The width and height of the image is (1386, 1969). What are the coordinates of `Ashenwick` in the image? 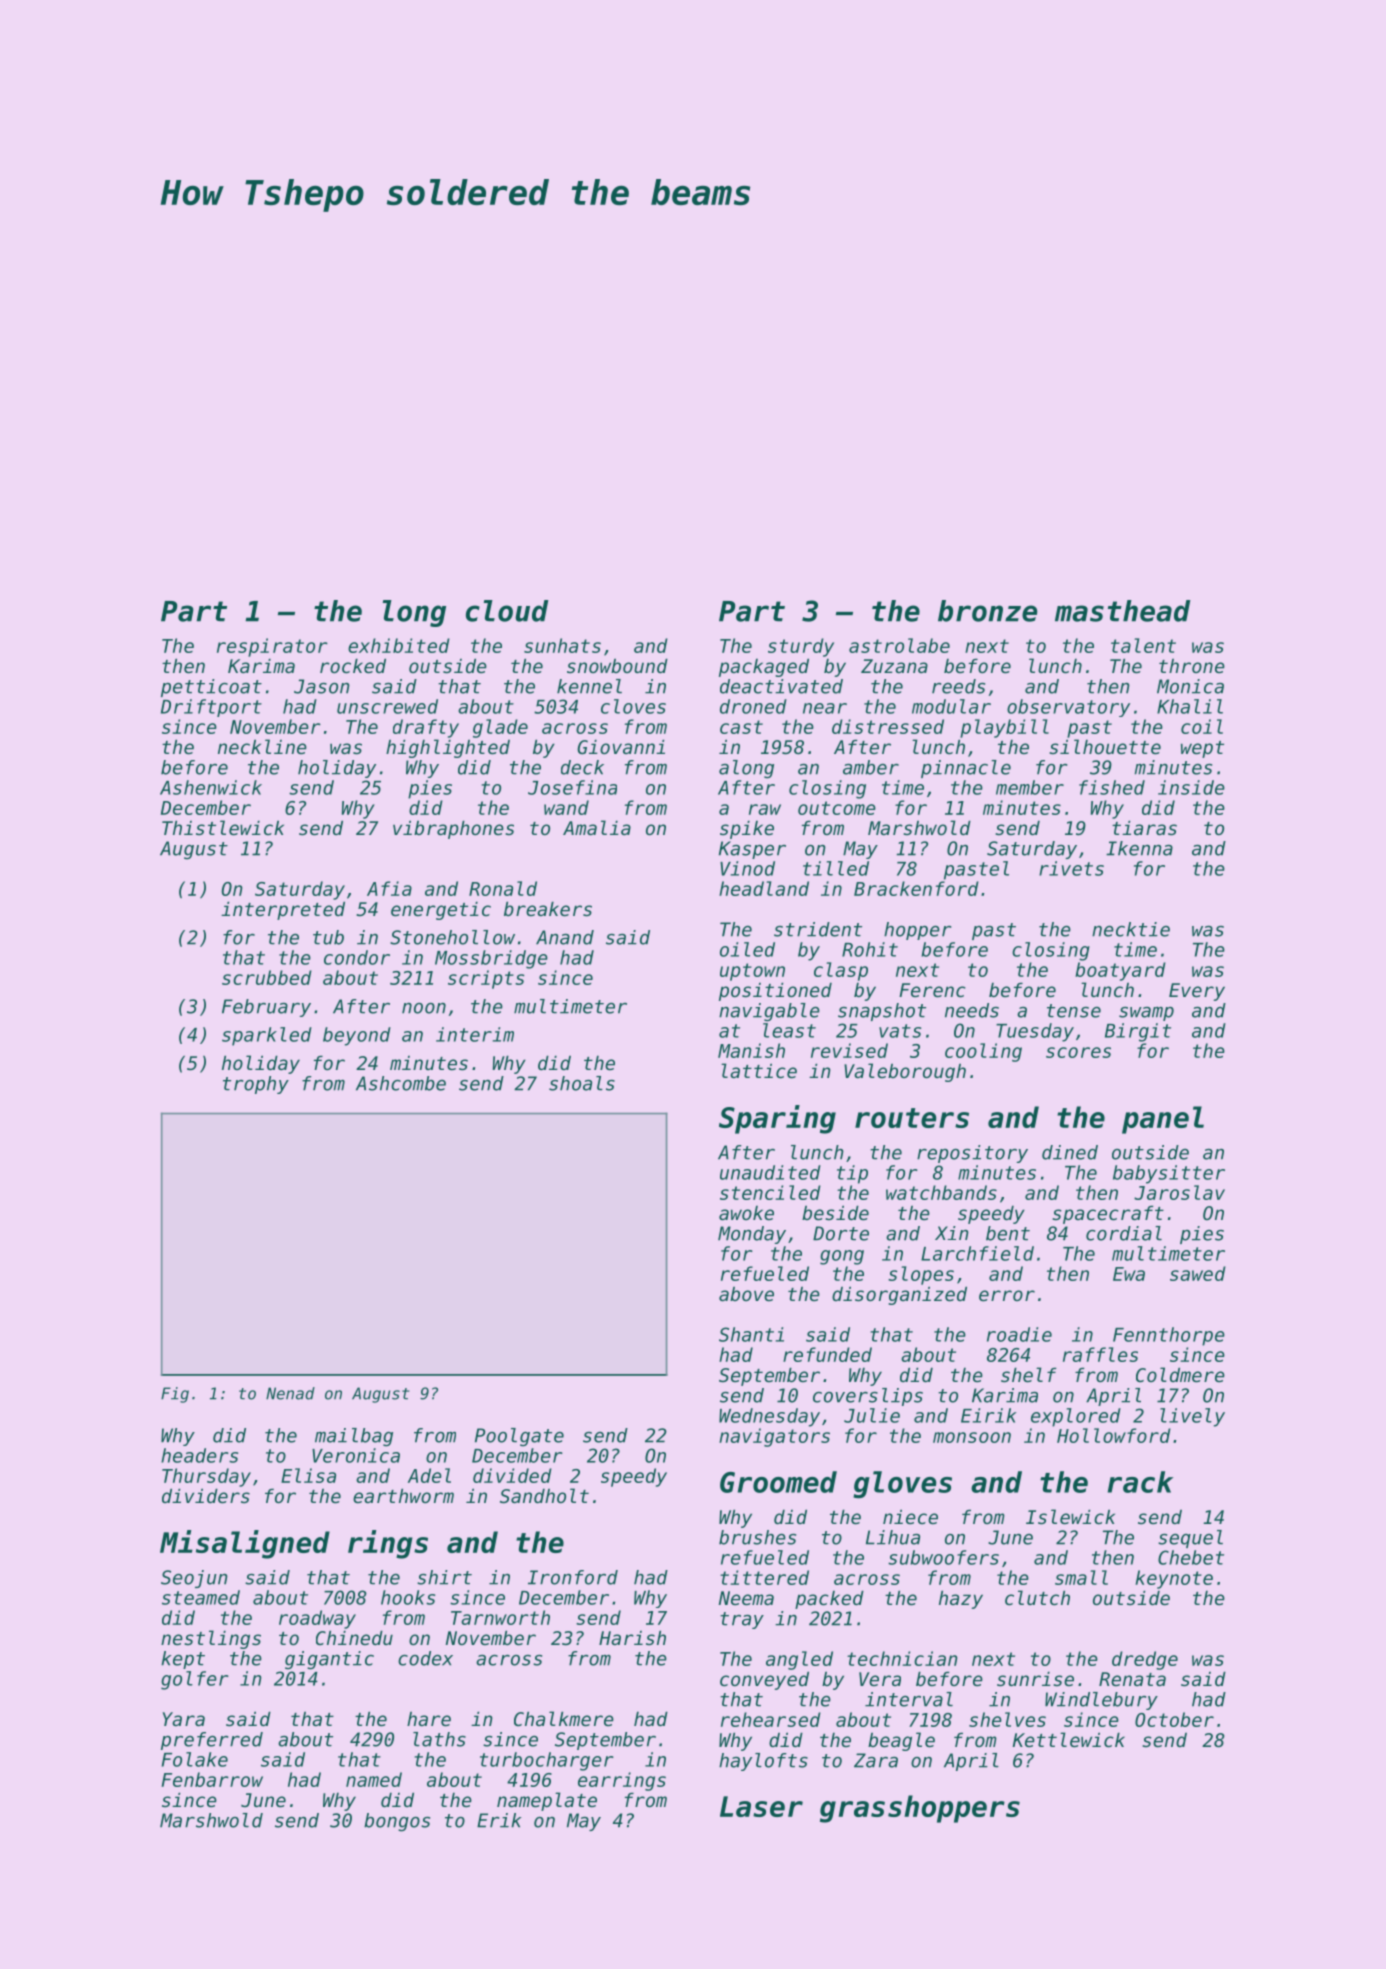 It's located at (211, 787).
